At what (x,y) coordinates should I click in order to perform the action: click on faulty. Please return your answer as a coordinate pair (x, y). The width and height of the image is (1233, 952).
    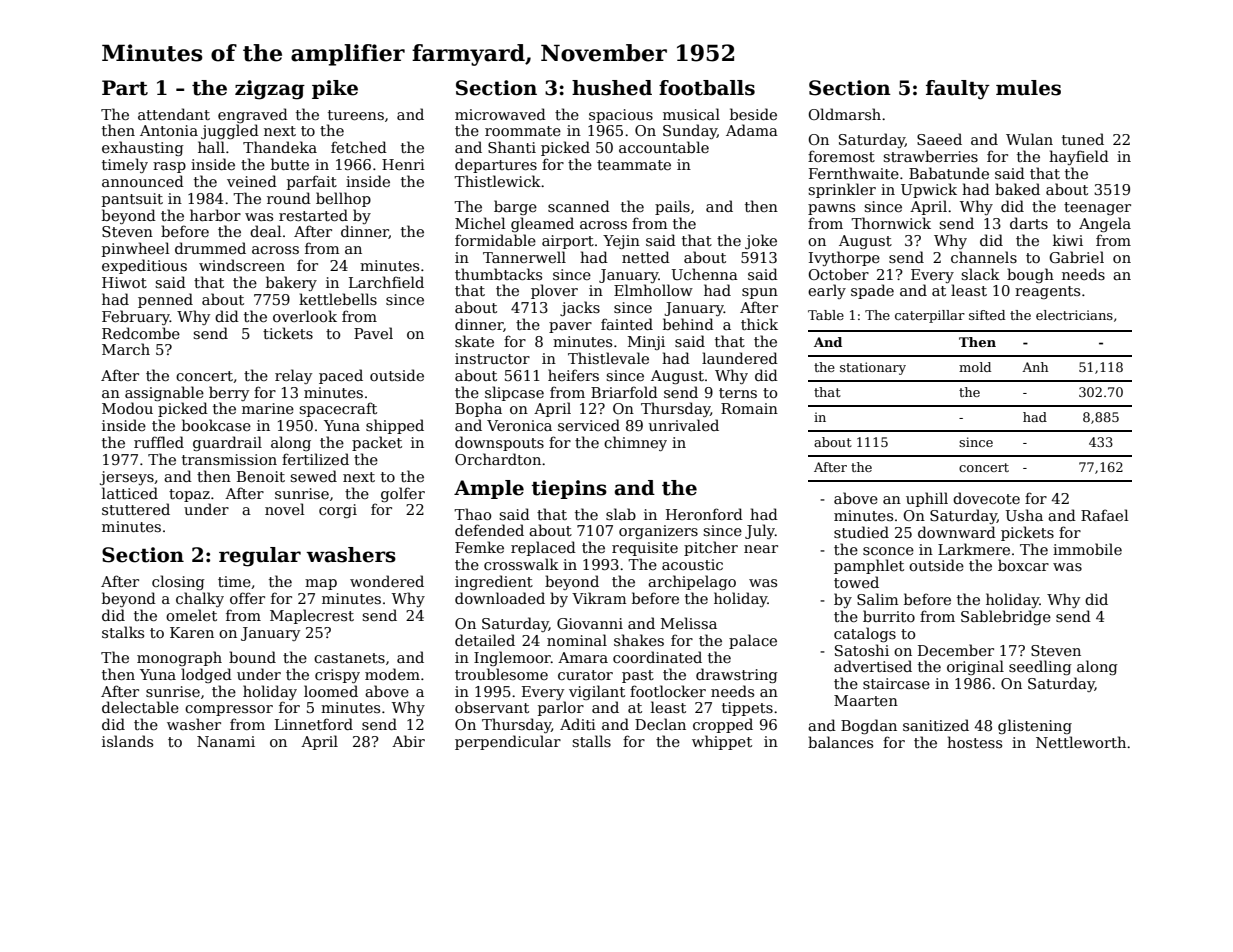
    Looking at the image, I should click on (958, 90).
